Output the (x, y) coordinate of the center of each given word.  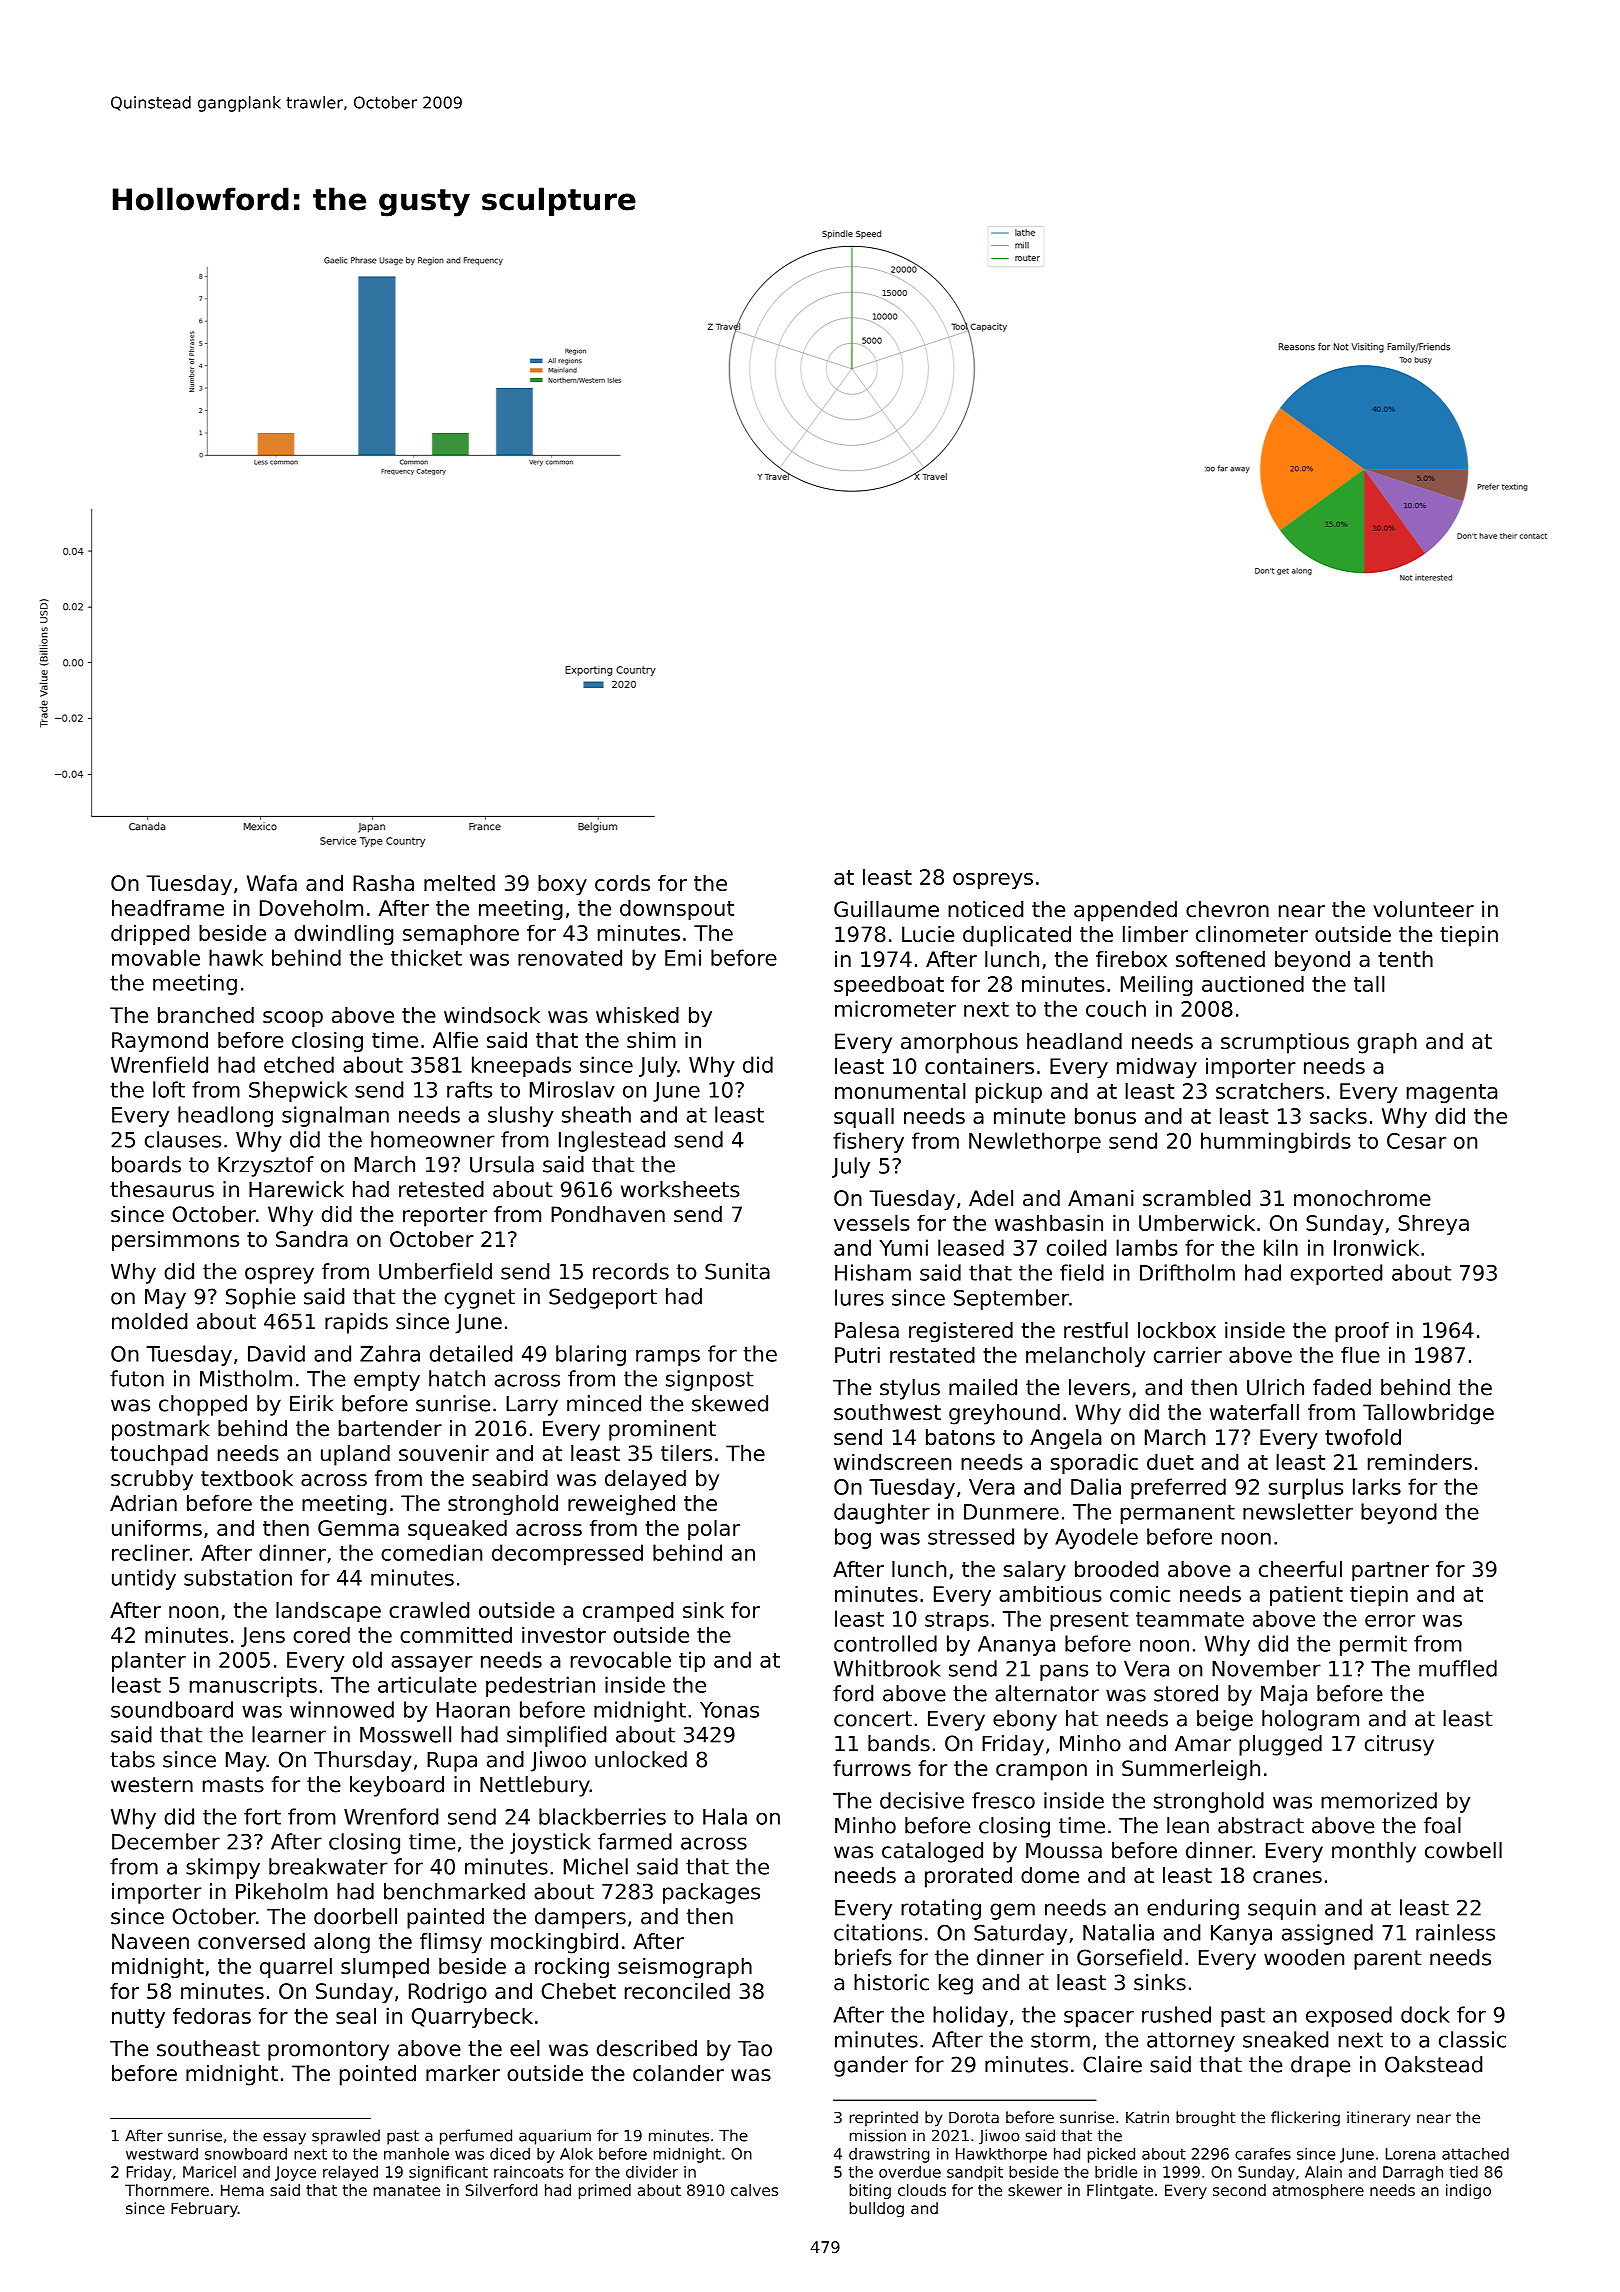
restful (1096, 1330)
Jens (263, 1637)
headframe (168, 907)
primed (605, 2191)
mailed (983, 1387)
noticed (985, 909)
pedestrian (540, 1686)
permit (1373, 1645)
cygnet (479, 1299)
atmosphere (1318, 2191)
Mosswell (405, 1734)
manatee (407, 2190)
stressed (971, 1536)
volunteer (1423, 909)
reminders (1420, 1461)
